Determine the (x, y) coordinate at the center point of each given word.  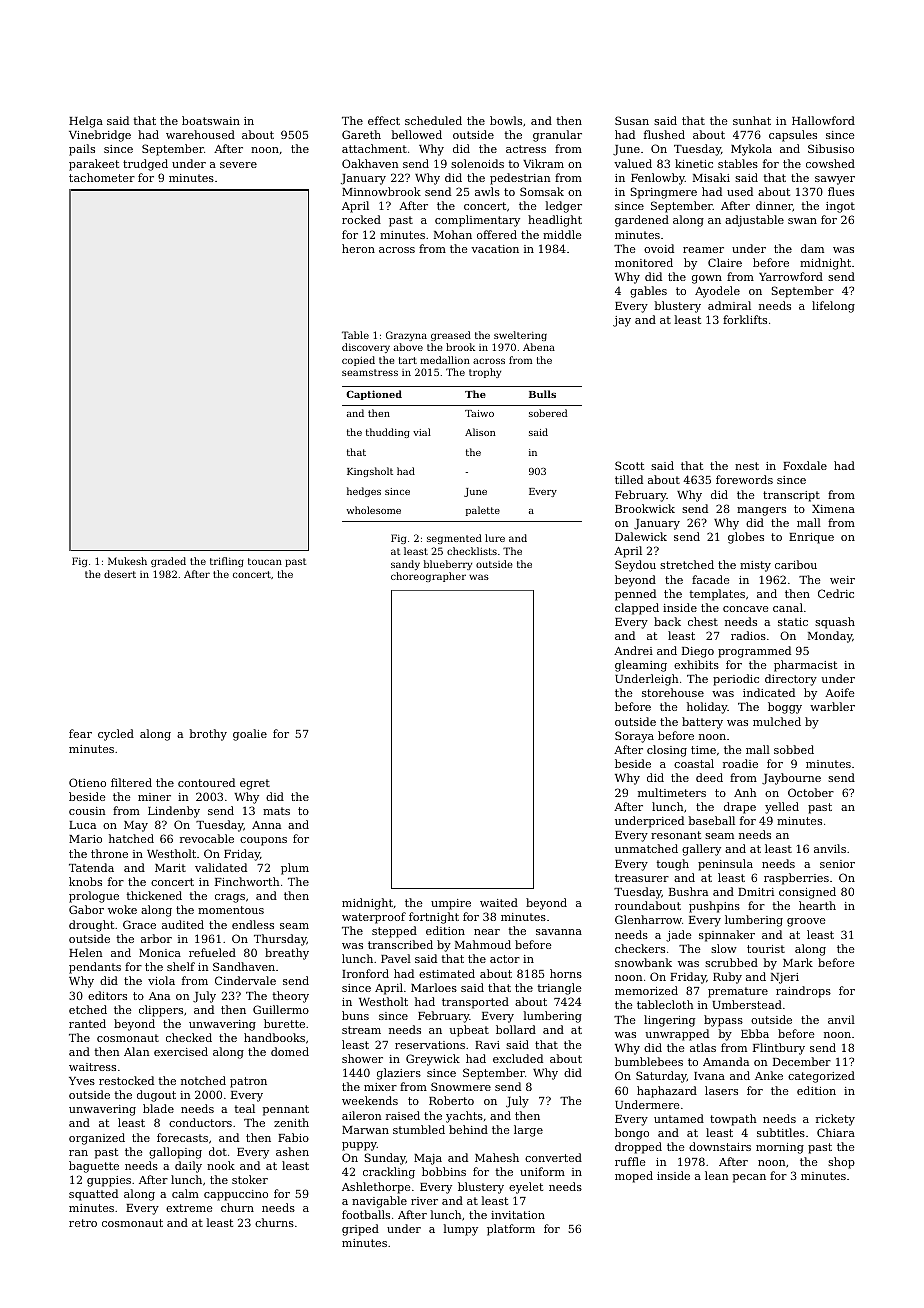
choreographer (428, 577)
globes (746, 538)
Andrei (633, 650)
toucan (265, 561)
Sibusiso (831, 148)
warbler (832, 706)
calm (185, 1193)
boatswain (211, 120)
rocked (361, 219)
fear (80, 733)
